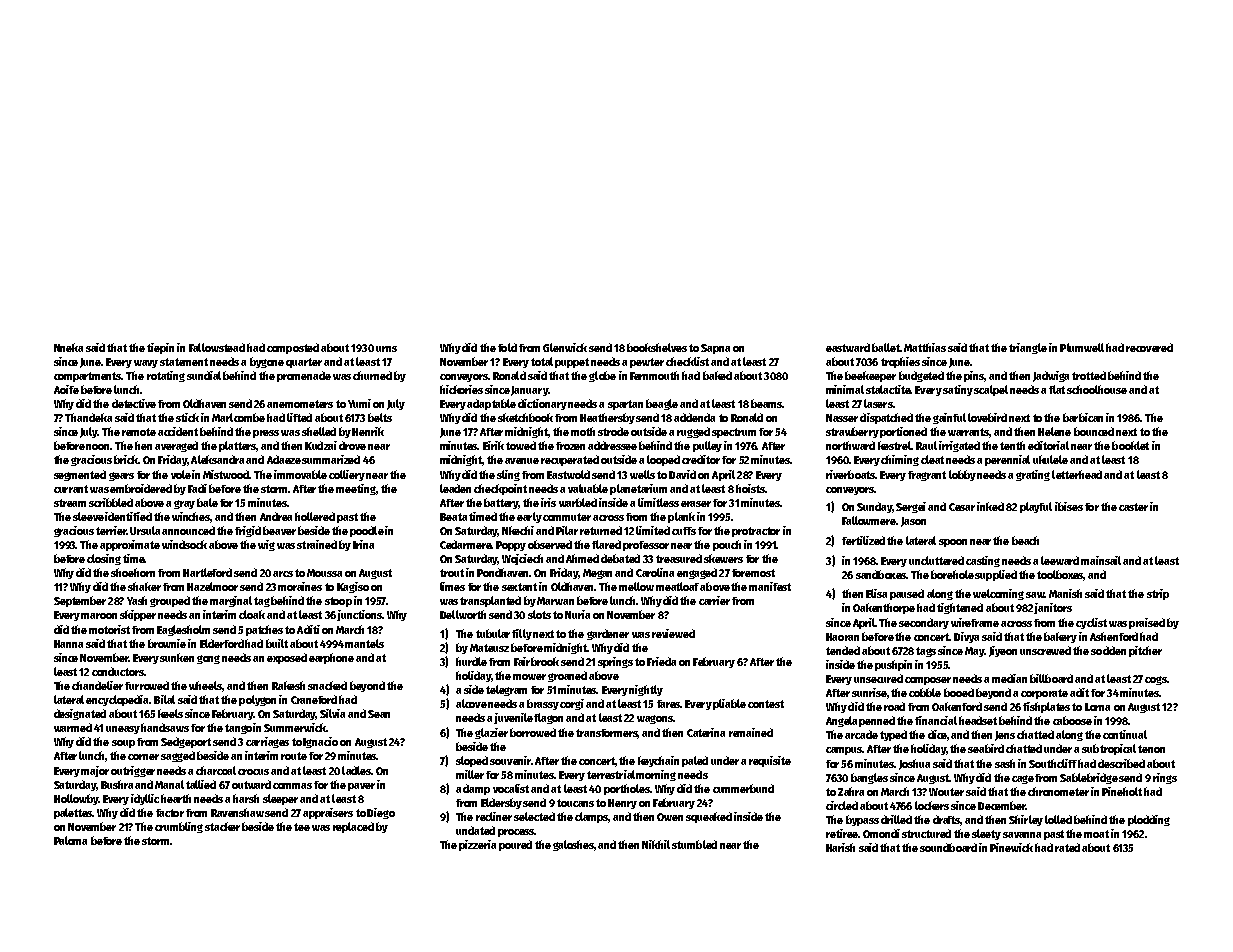 Image resolution: width=1233 pixels, height=952 pixels. I want to click on portholes, so click(627, 789).
